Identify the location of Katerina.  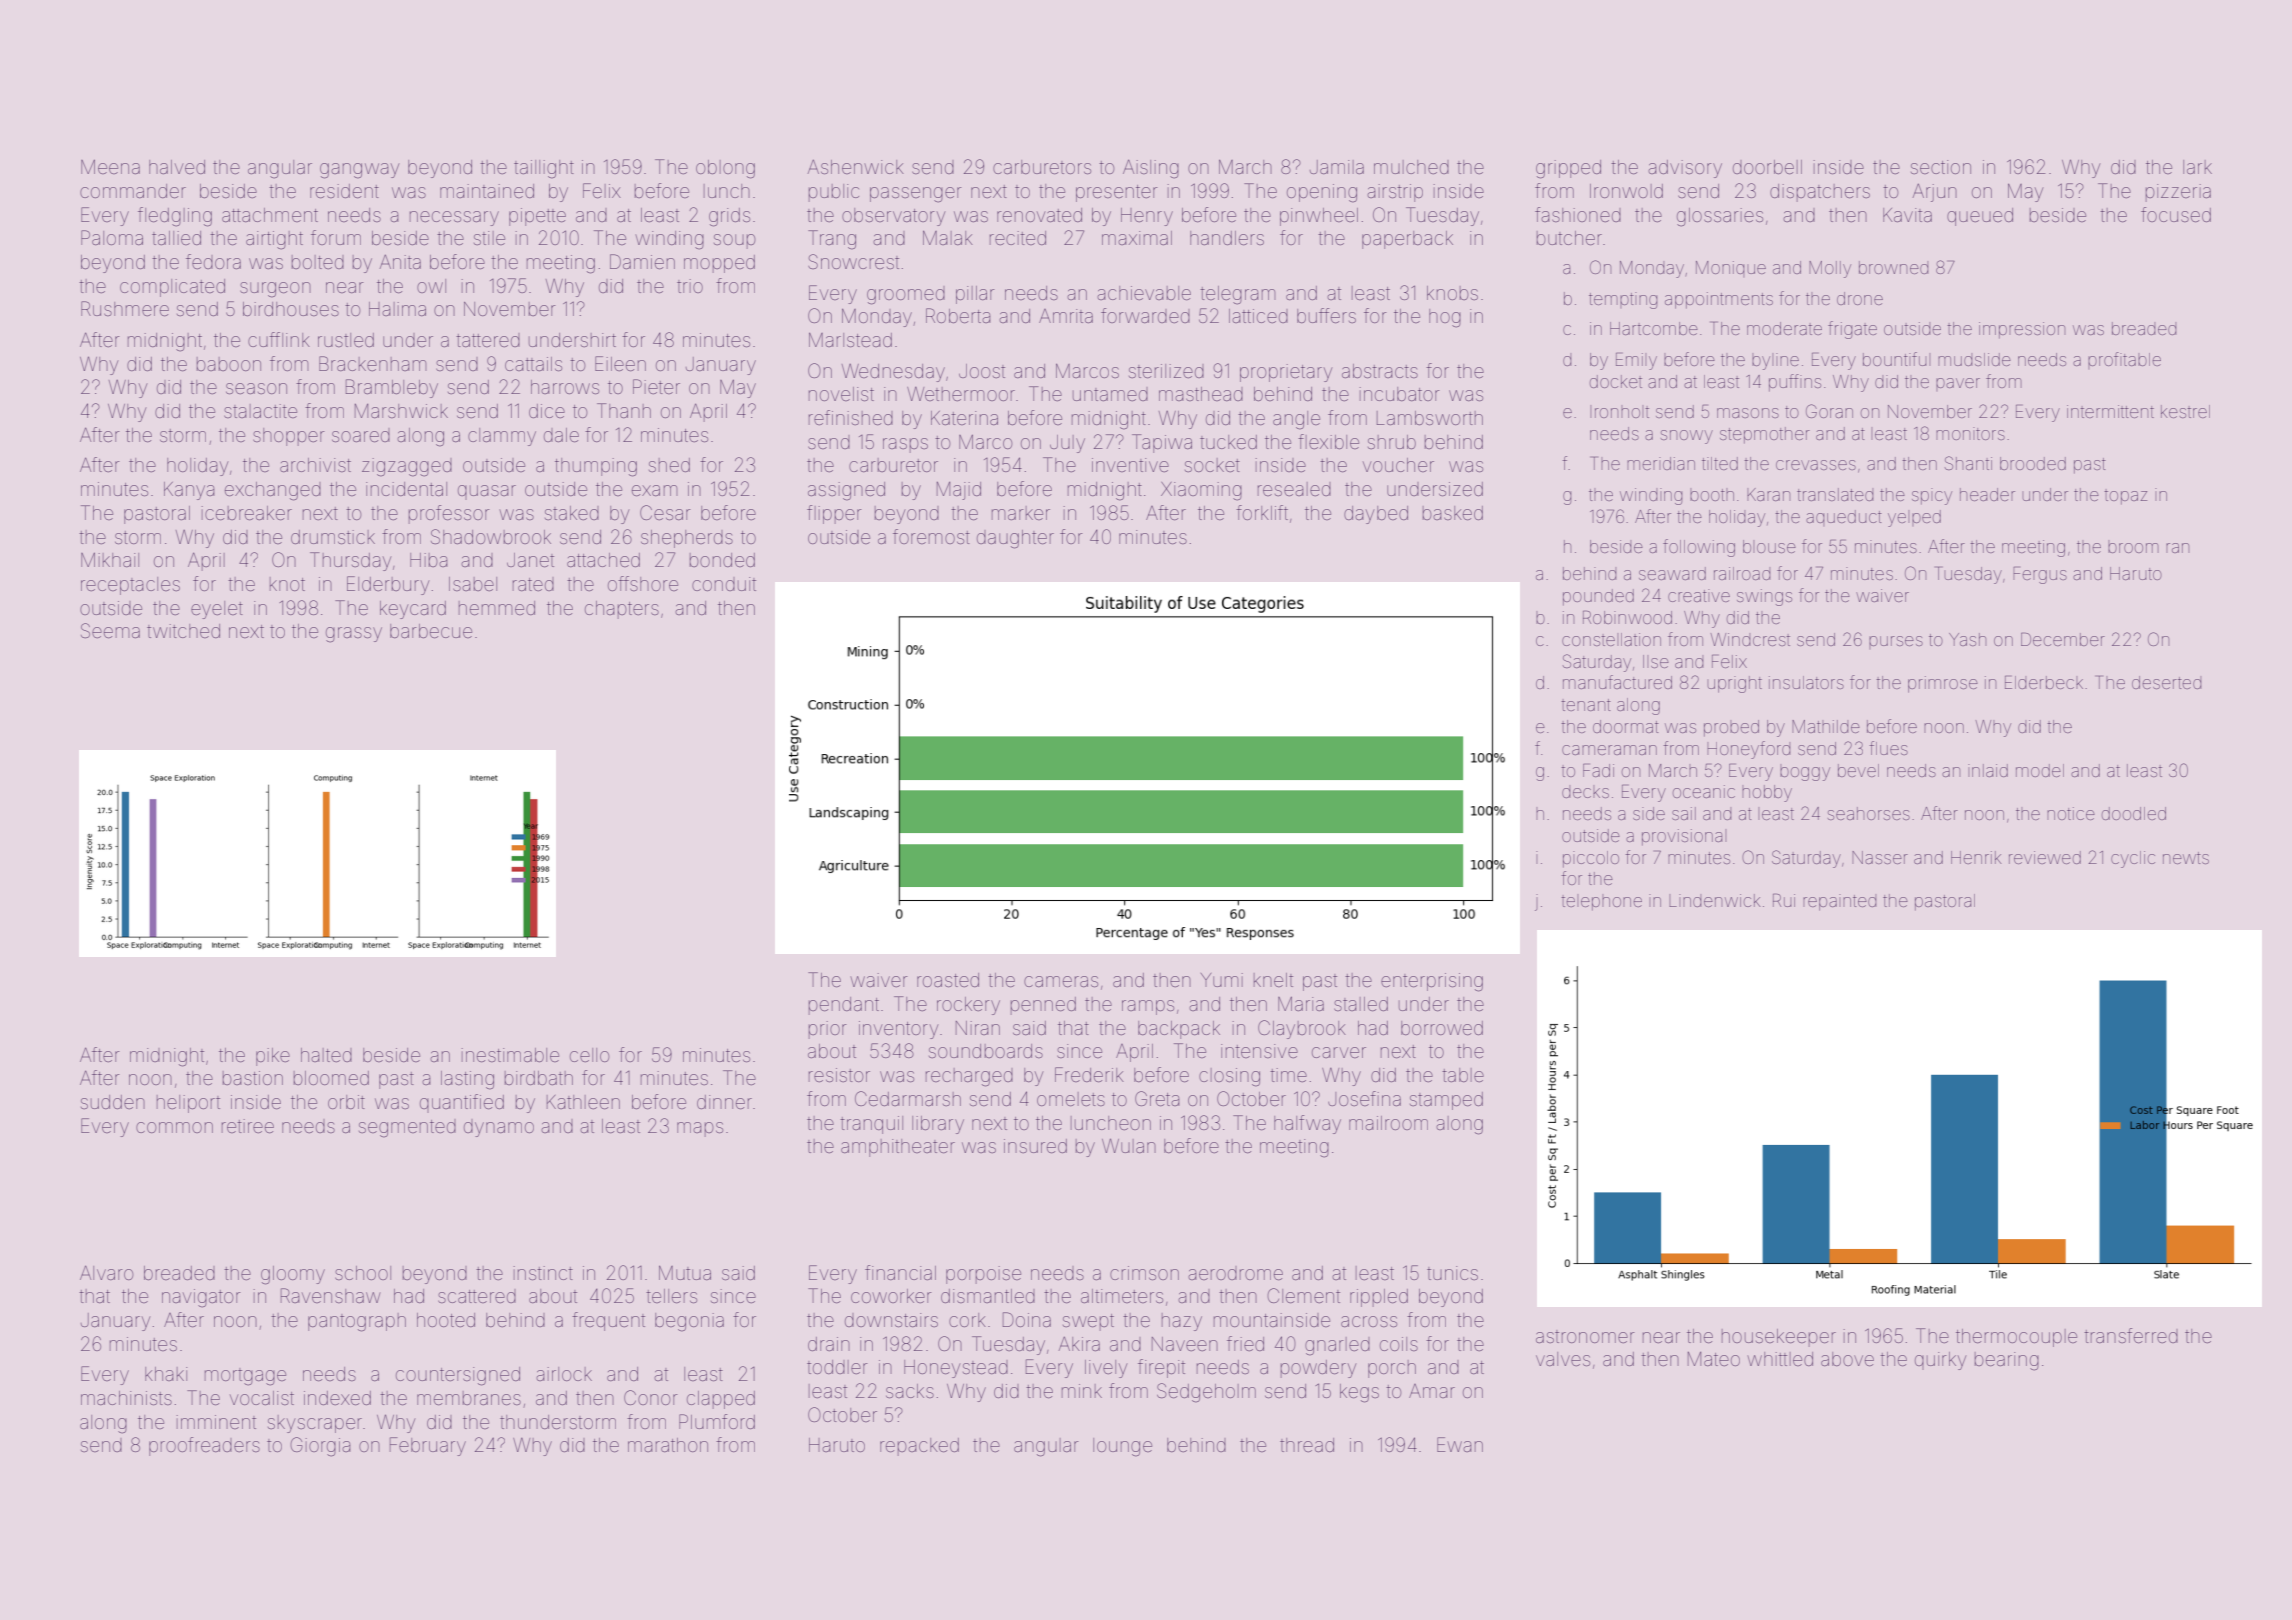
(964, 418).
